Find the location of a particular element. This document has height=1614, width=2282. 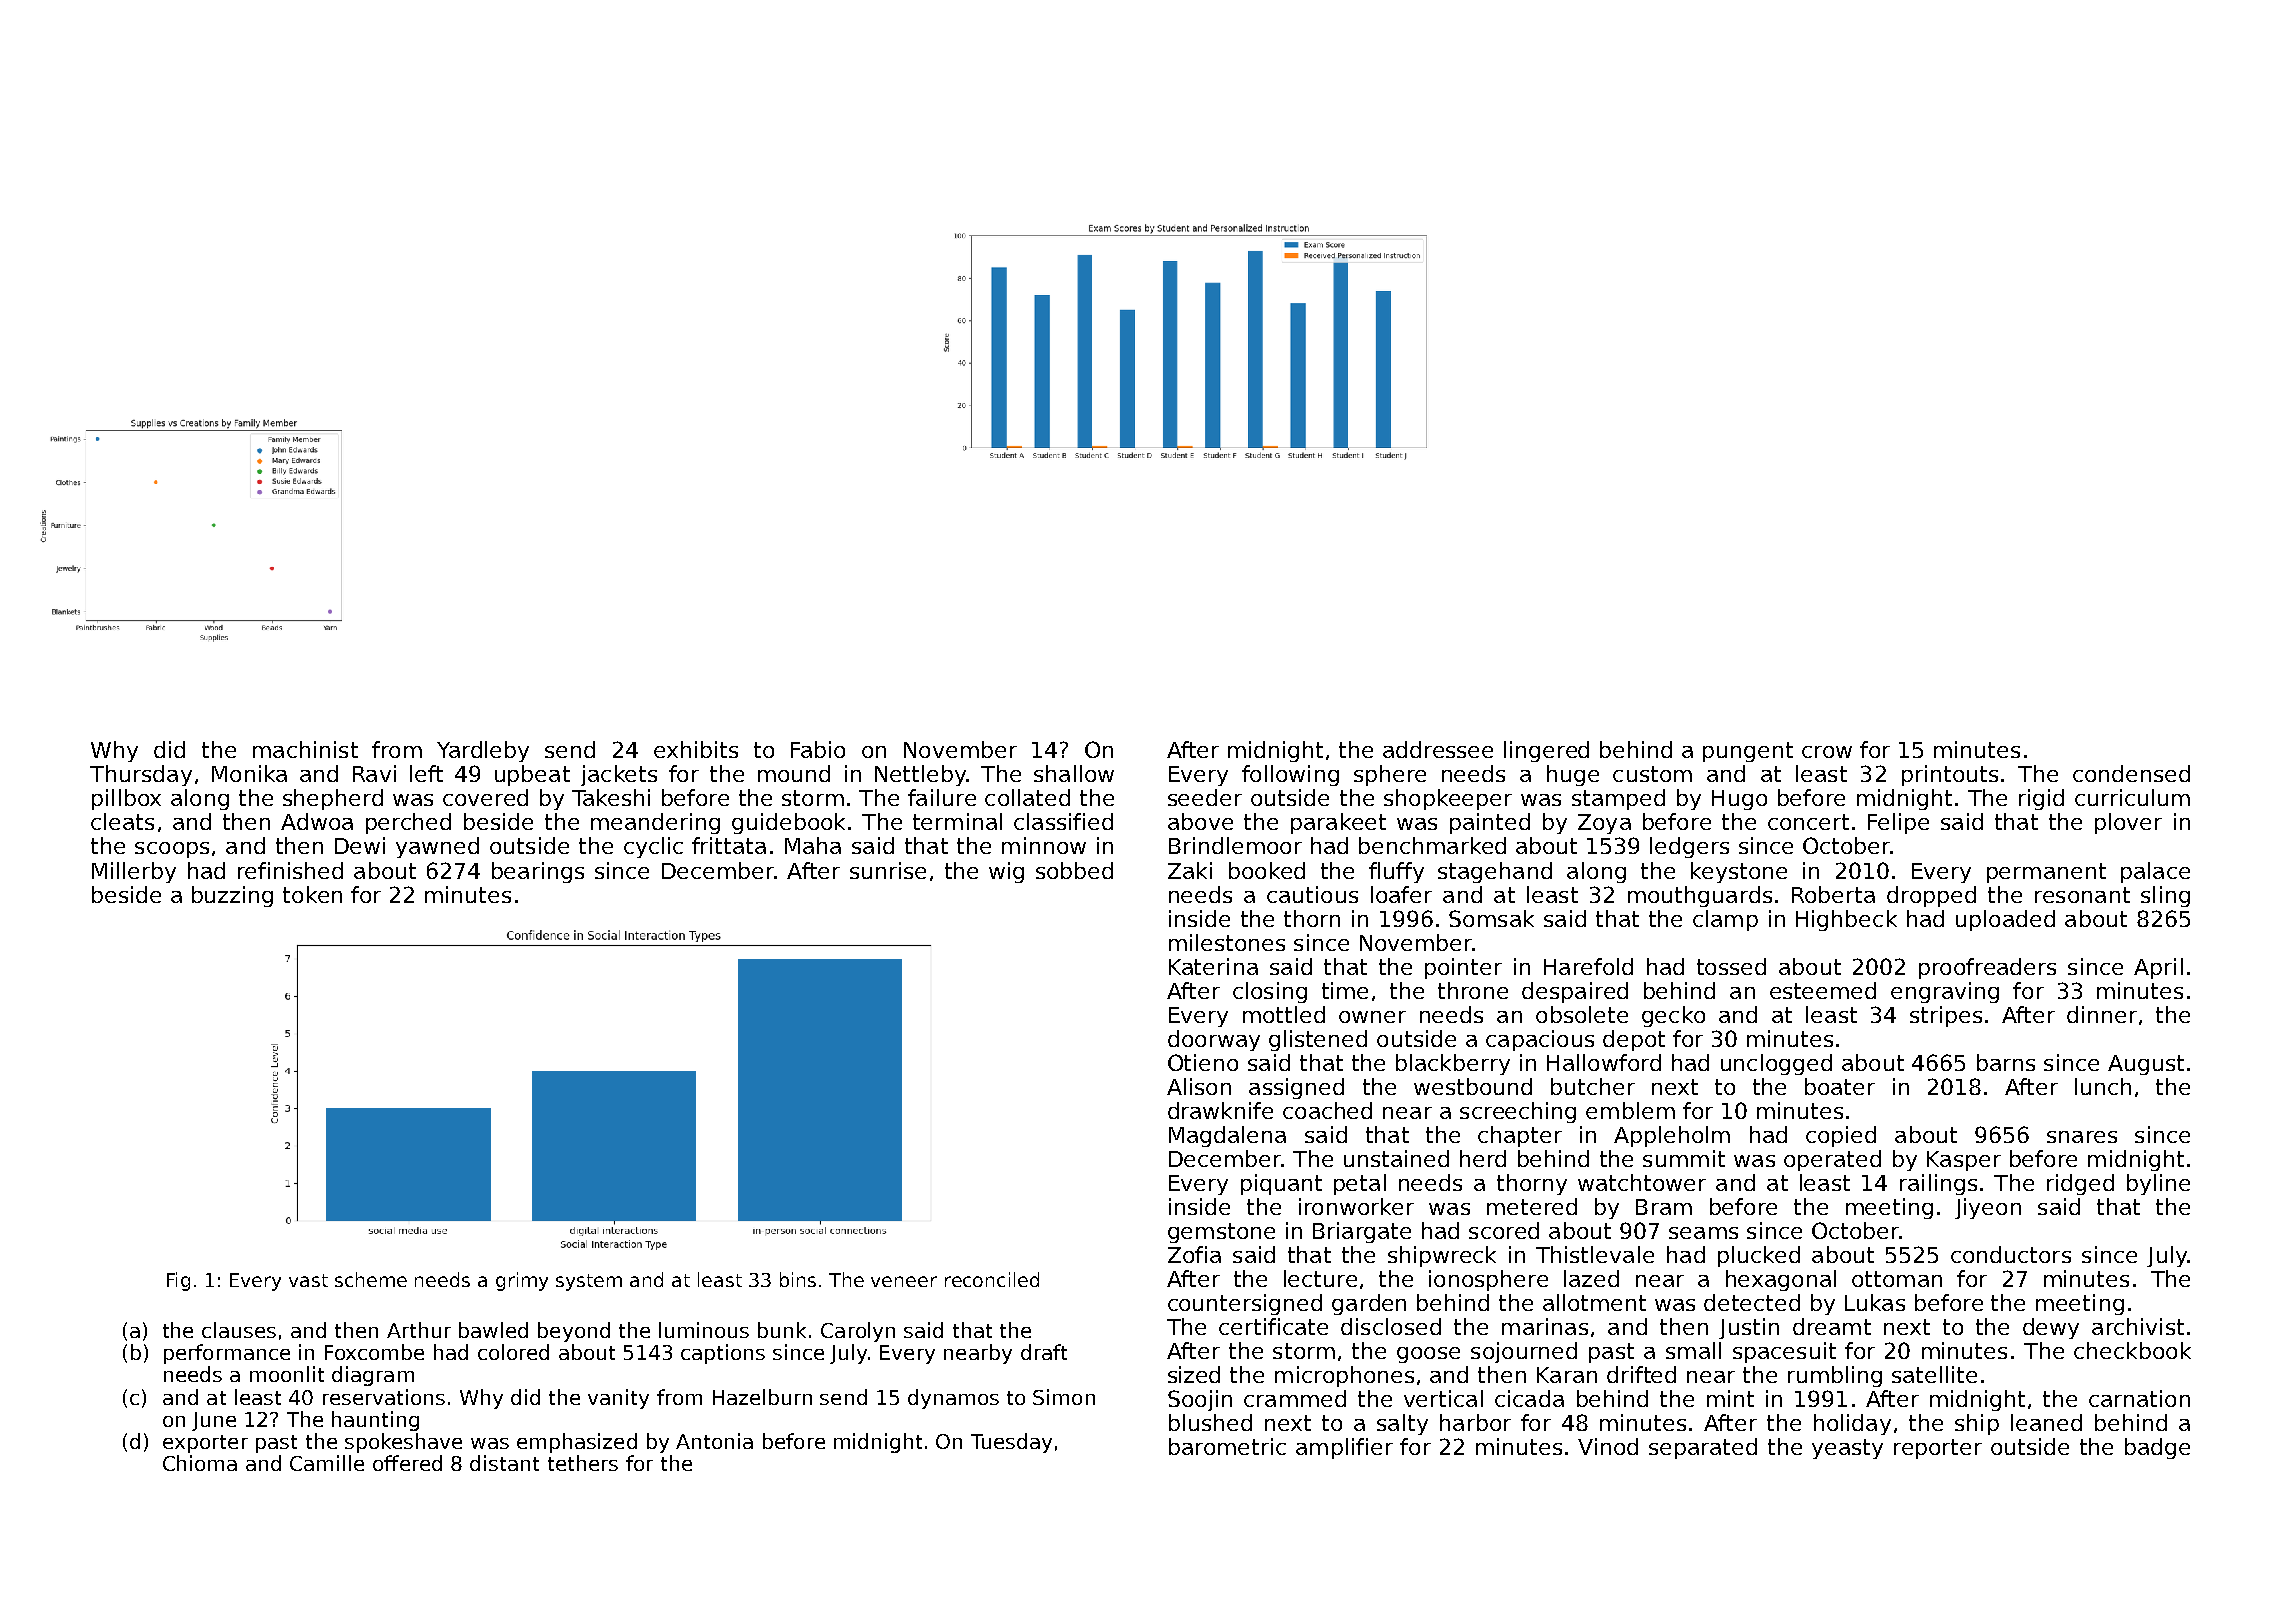

colored is located at coordinates (513, 1352).
